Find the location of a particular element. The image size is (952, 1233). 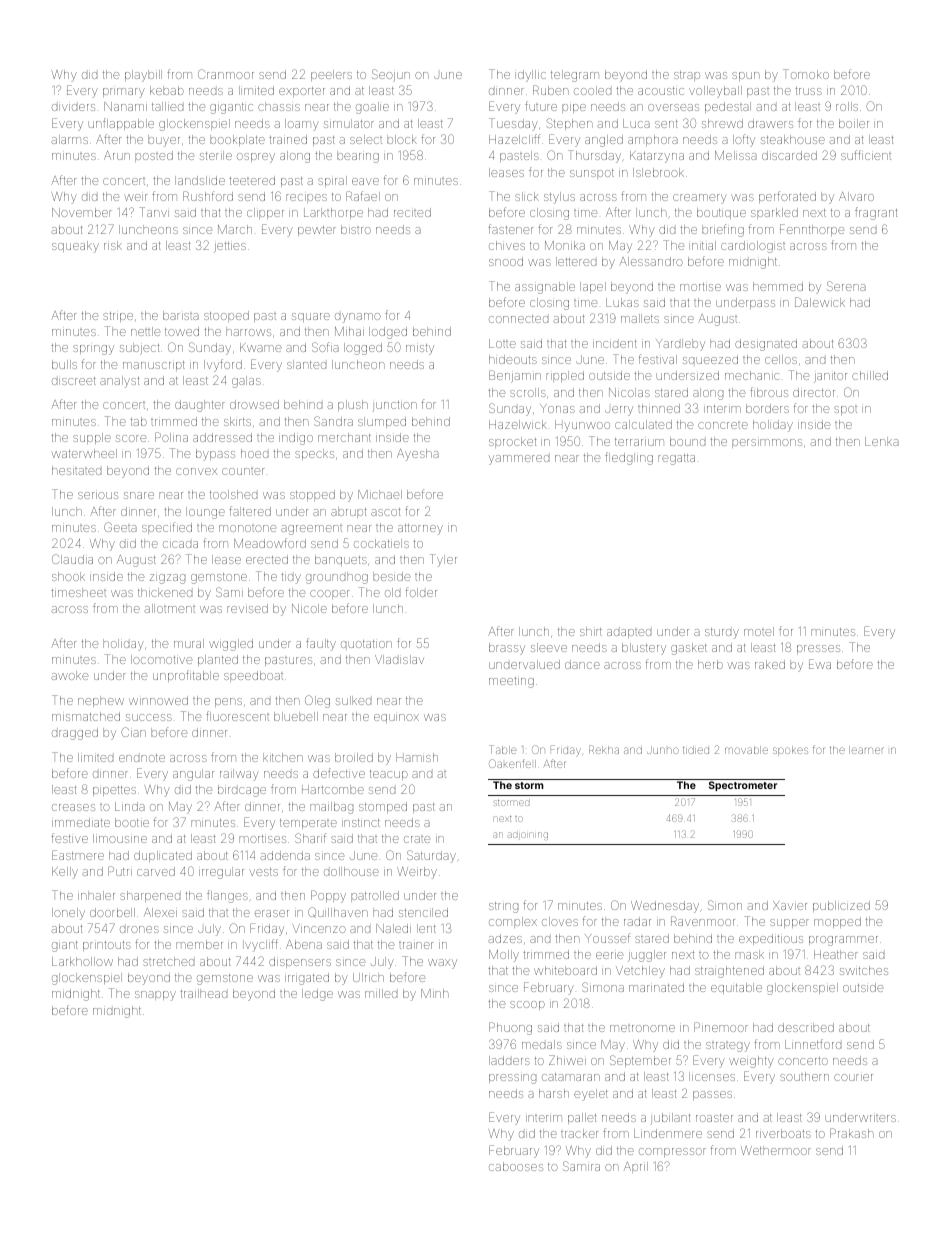

Tanvi is located at coordinates (154, 212).
